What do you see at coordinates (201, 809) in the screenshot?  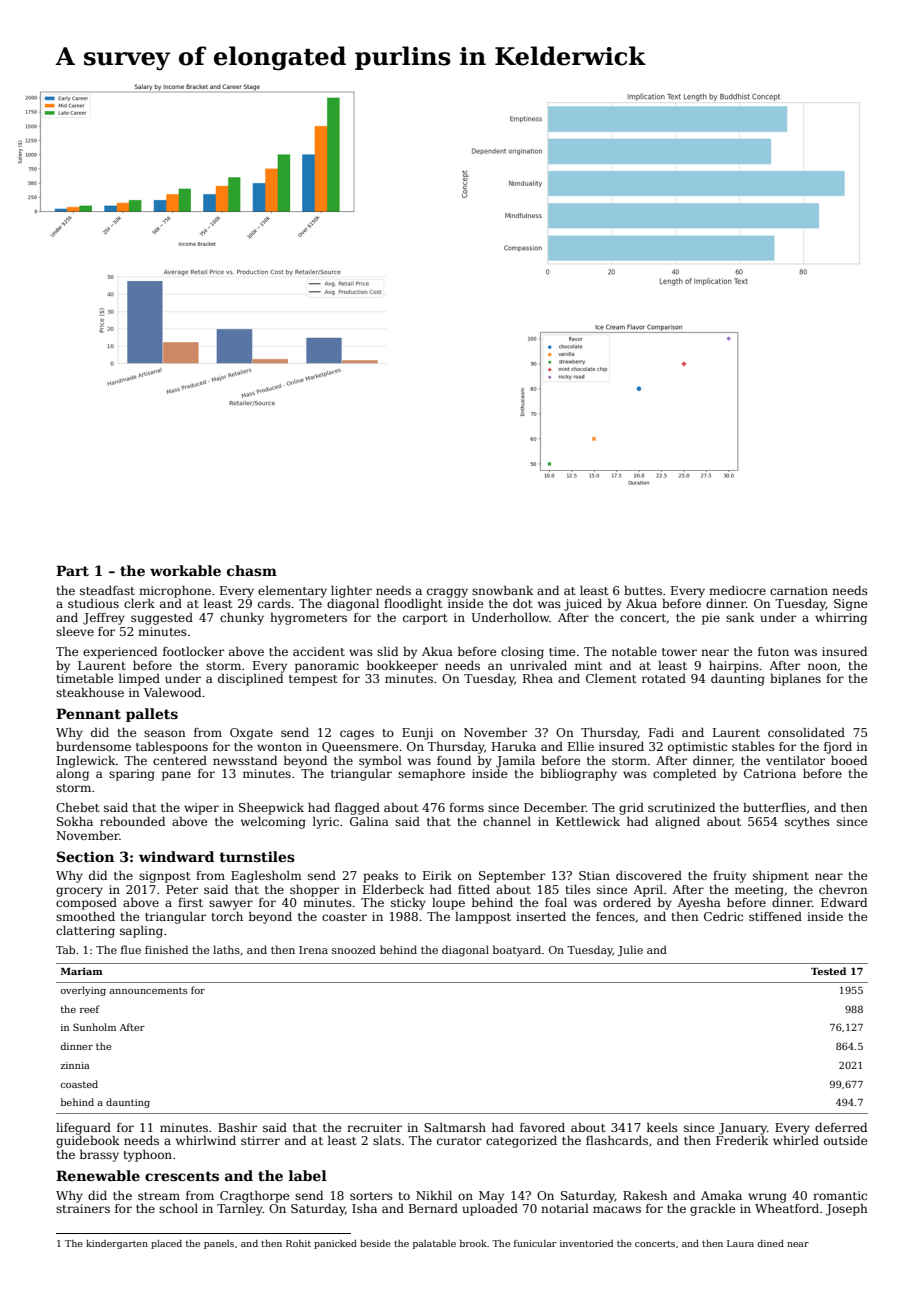 I see `wiper` at bounding box center [201, 809].
